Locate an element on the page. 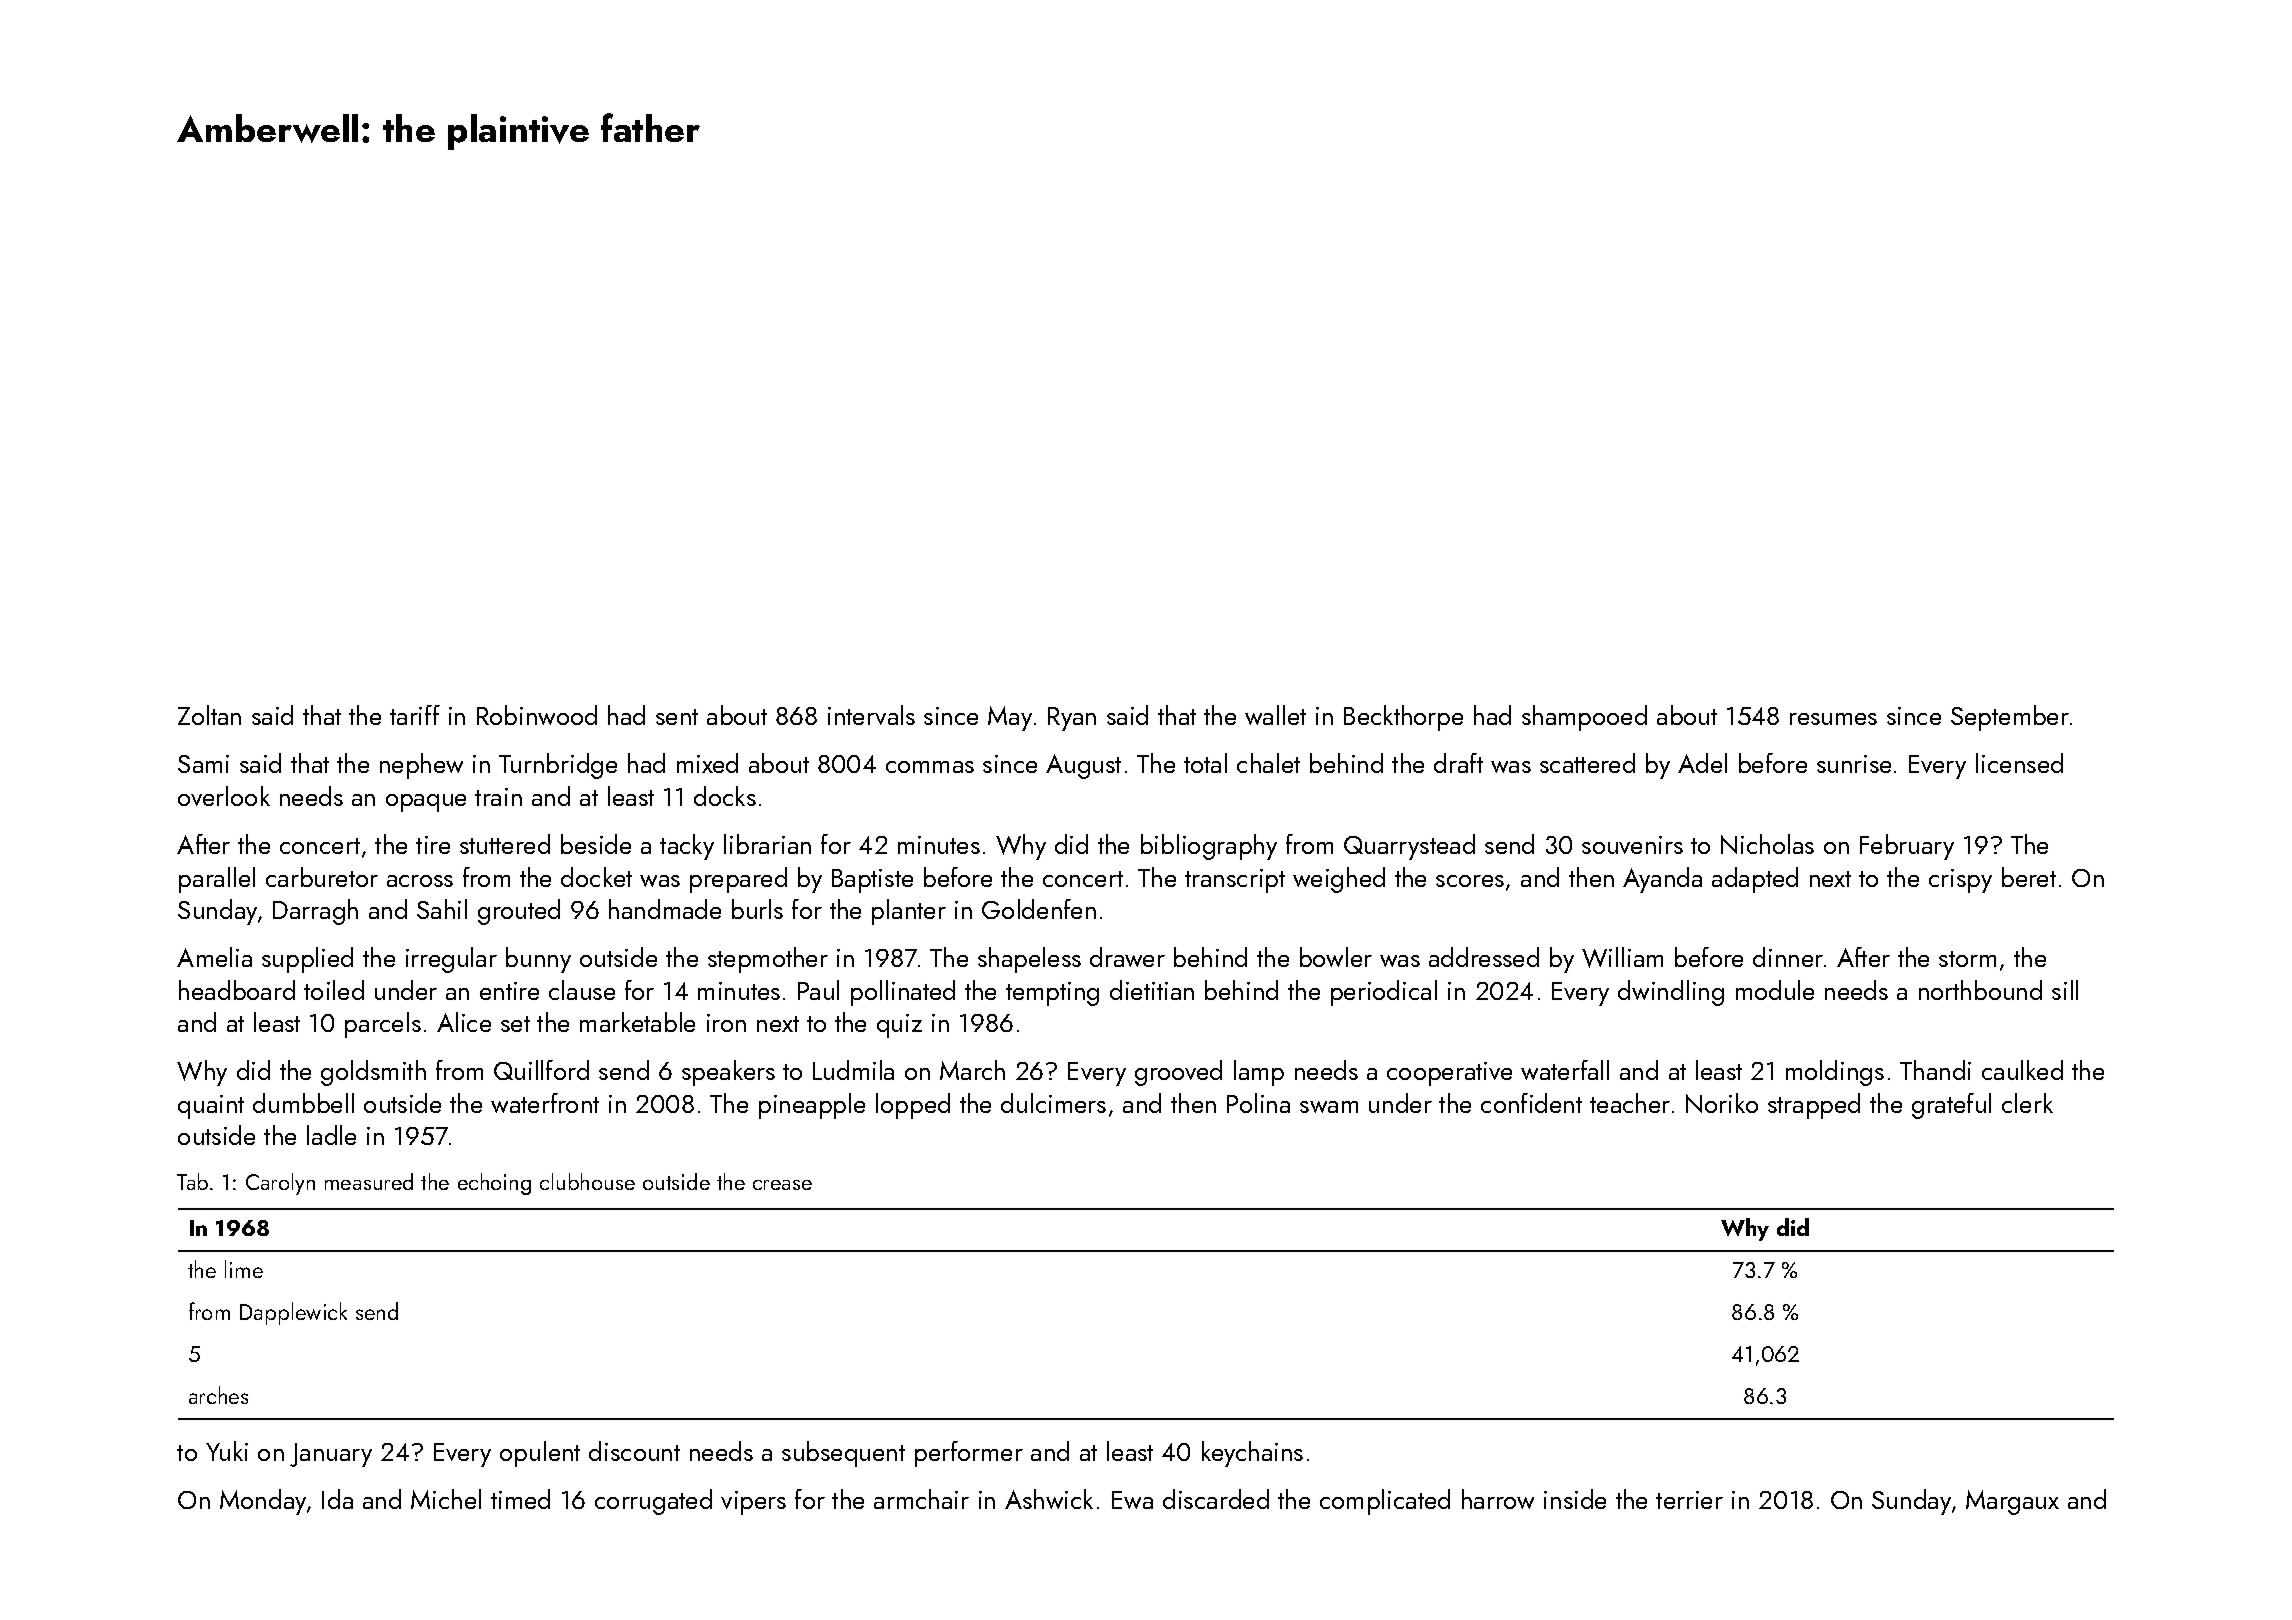 This document has height=1620, width=2292. echoing is located at coordinates (494, 1184).
